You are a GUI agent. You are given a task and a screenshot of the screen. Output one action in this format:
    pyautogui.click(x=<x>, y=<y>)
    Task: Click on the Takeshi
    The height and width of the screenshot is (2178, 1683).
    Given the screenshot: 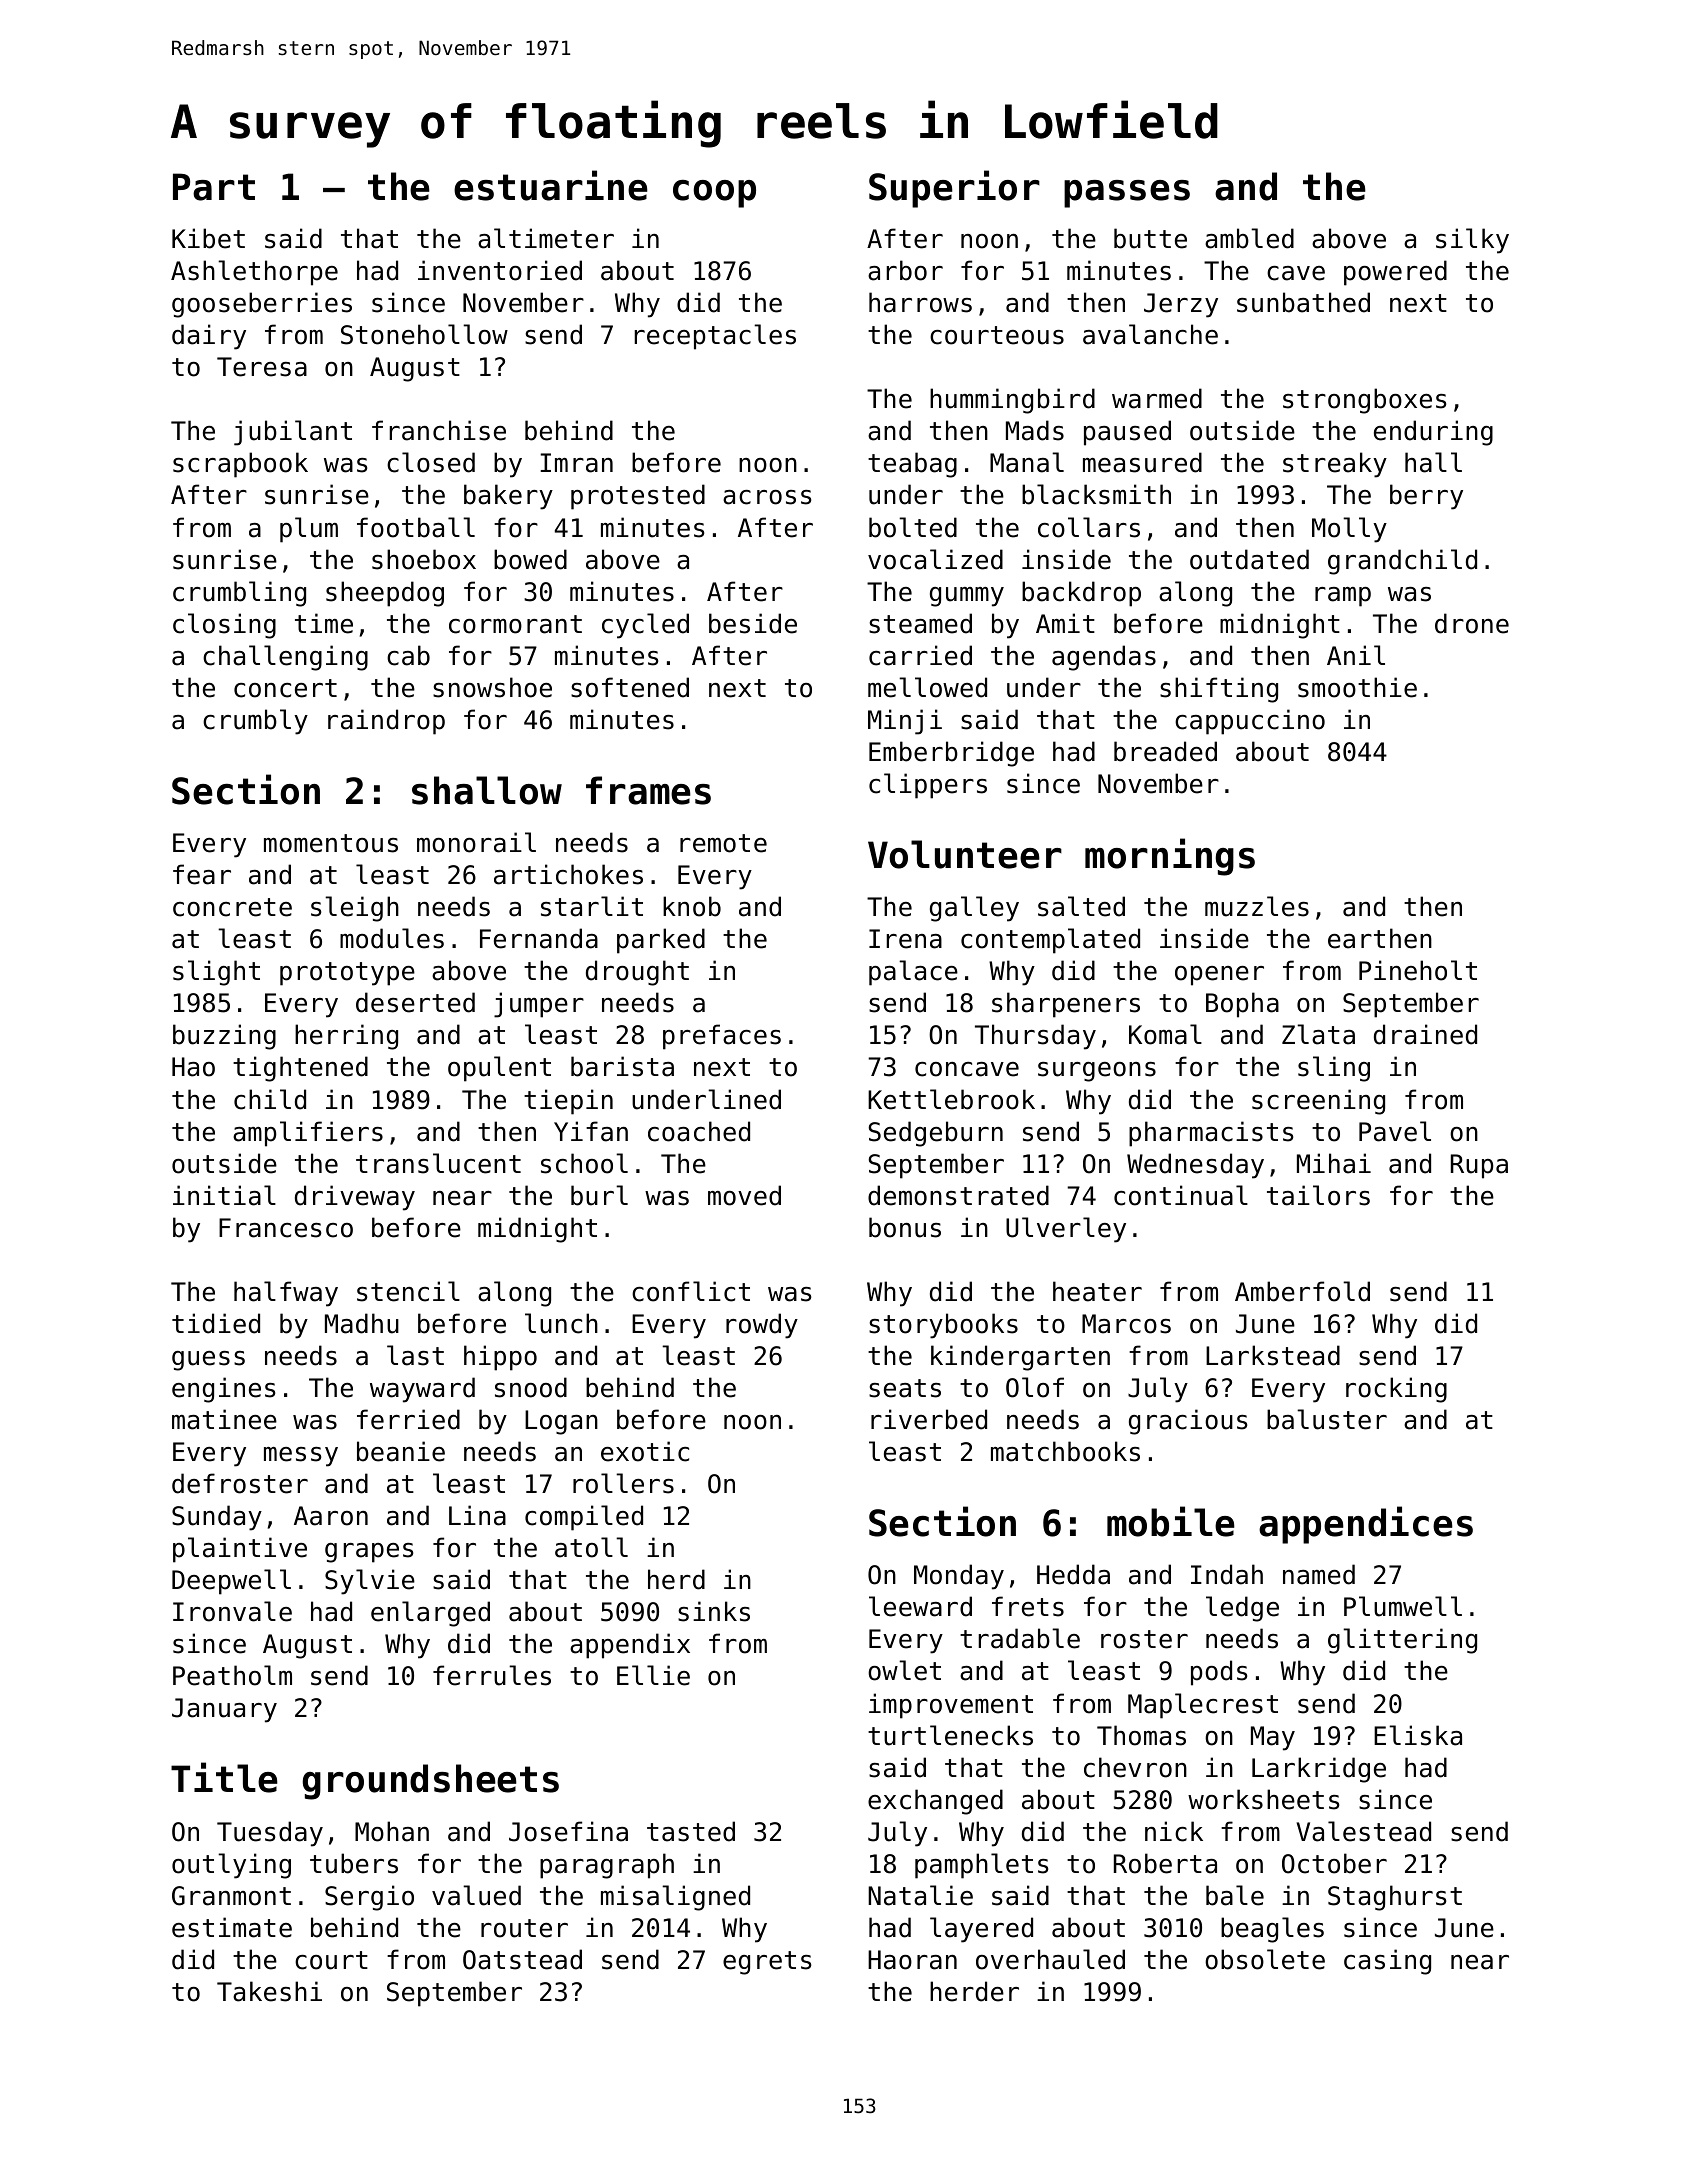 What is the action you would take?
    pyautogui.click(x=269, y=1991)
